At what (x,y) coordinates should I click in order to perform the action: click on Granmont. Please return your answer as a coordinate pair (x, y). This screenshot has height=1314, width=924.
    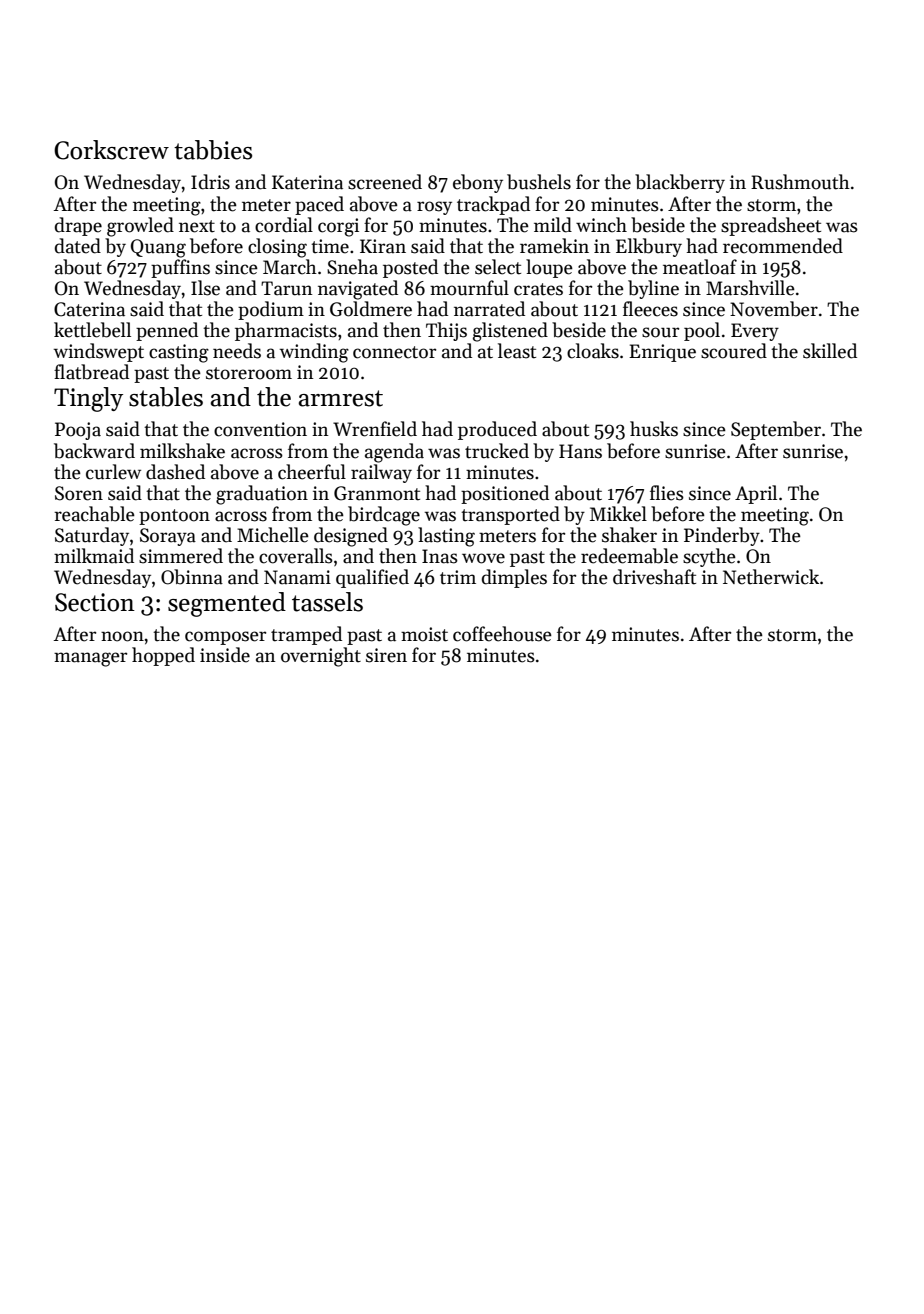
    Looking at the image, I should click on (377, 493).
